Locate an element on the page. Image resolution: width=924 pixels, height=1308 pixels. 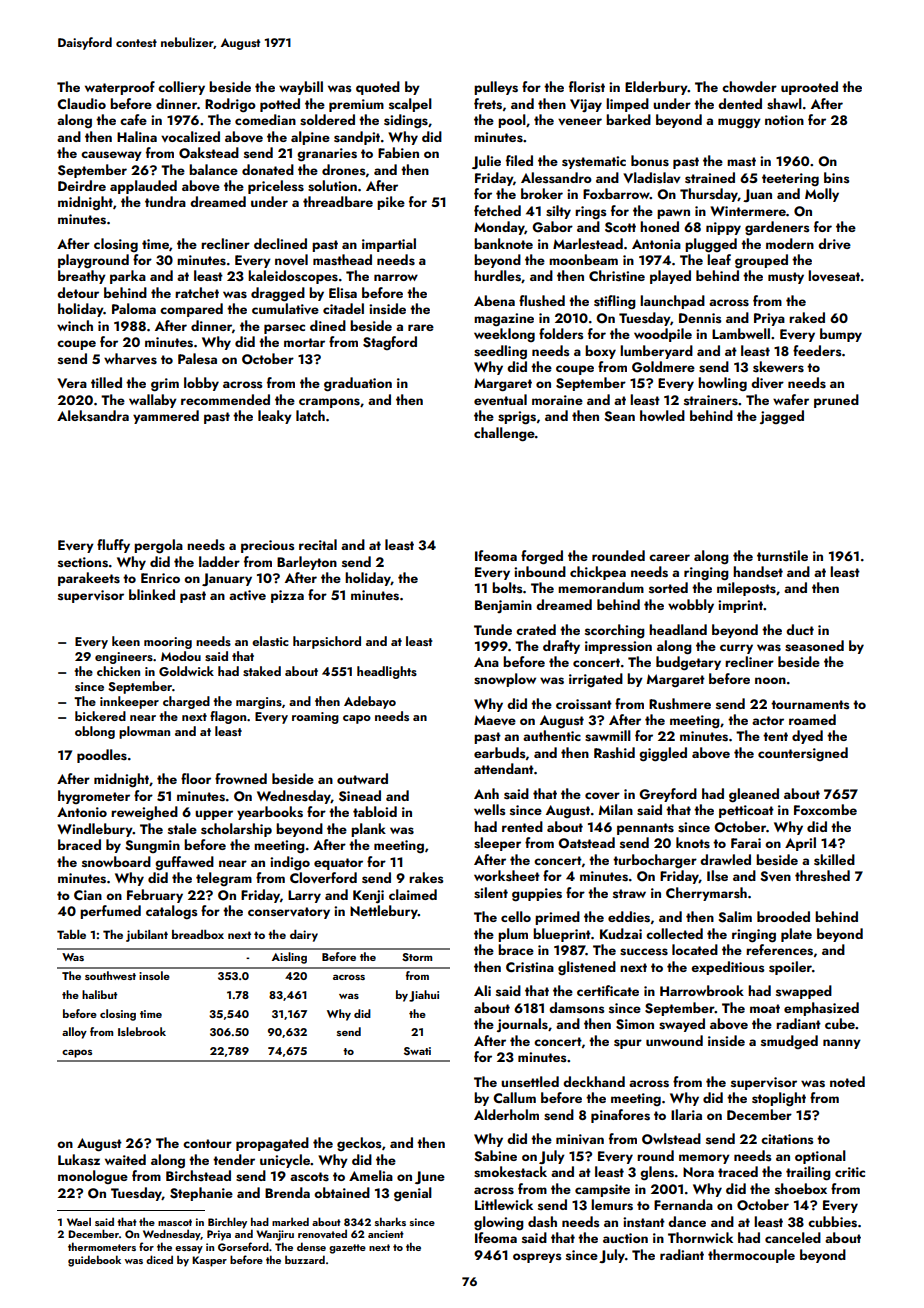
colliery is located at coordinates (181, 88).
